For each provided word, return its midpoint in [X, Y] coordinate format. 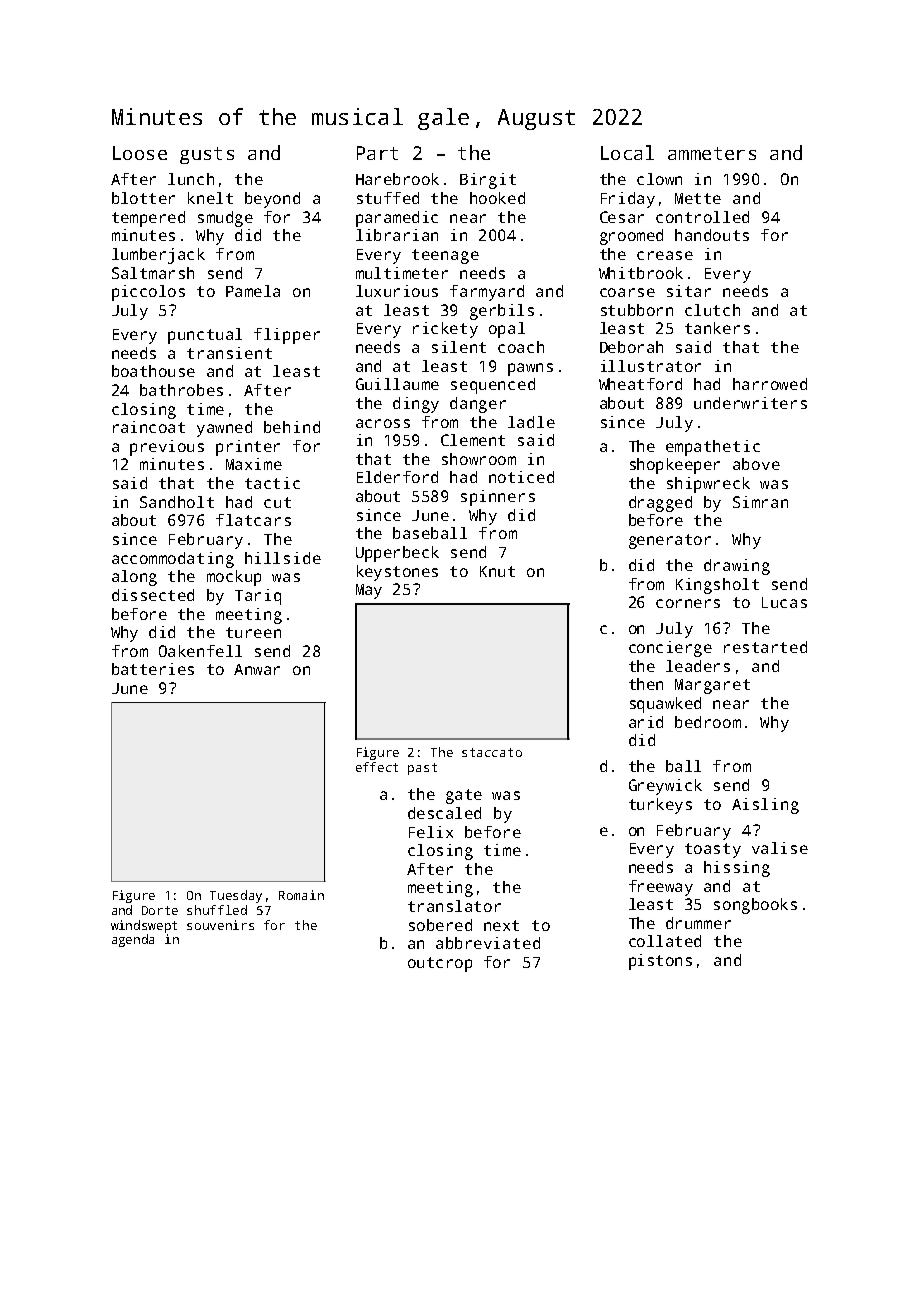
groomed [631, 237]
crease [665, 255]
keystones [397, 573]
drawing [737, 567]
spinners [498, 498]
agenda [133, 940]
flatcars [253, 520]
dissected [153, 595]
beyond [272, 200]
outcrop [440, 964]
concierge [670, 649]
